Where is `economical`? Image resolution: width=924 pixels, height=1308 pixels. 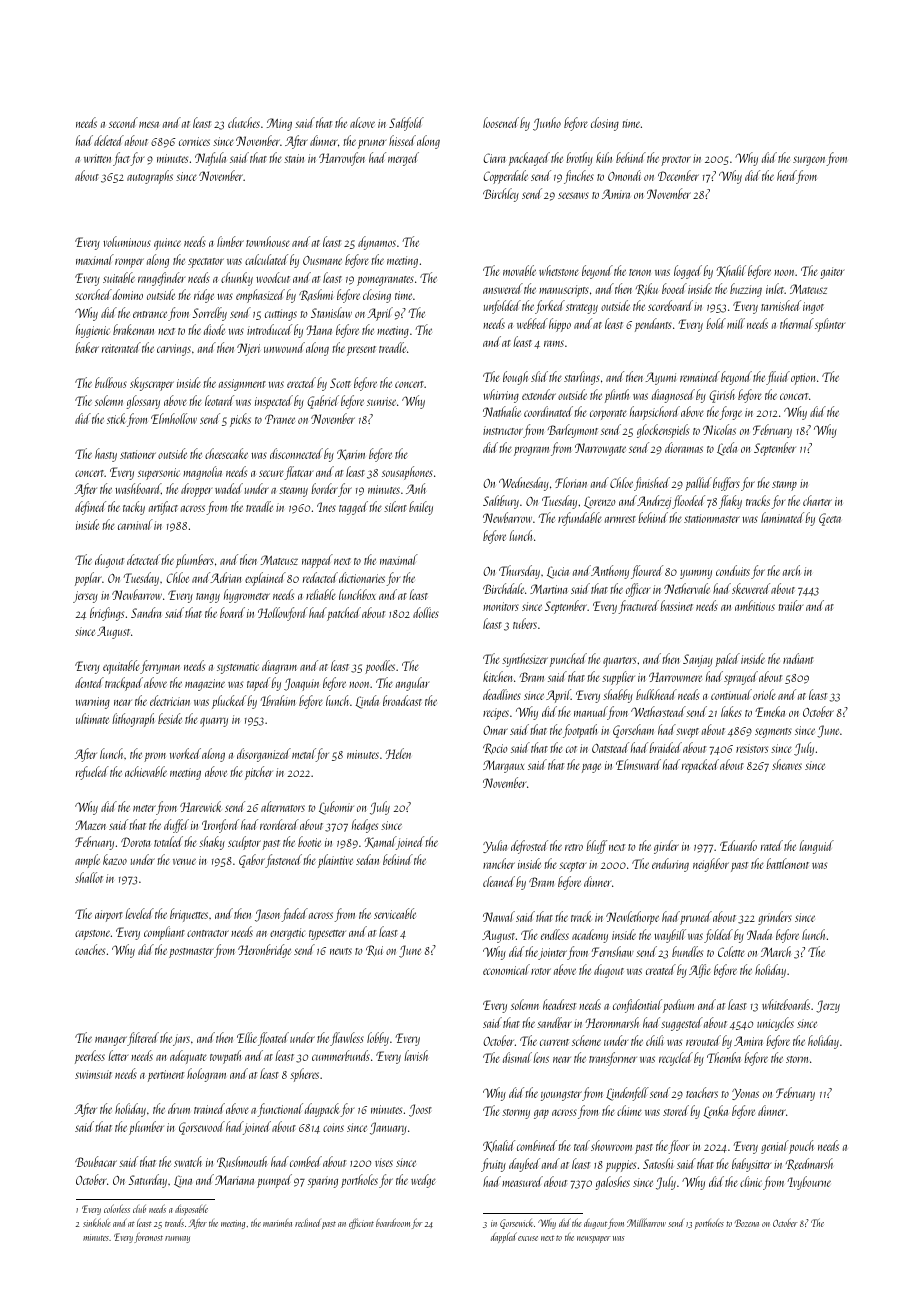
economical is located at coordinates (506, 969).
